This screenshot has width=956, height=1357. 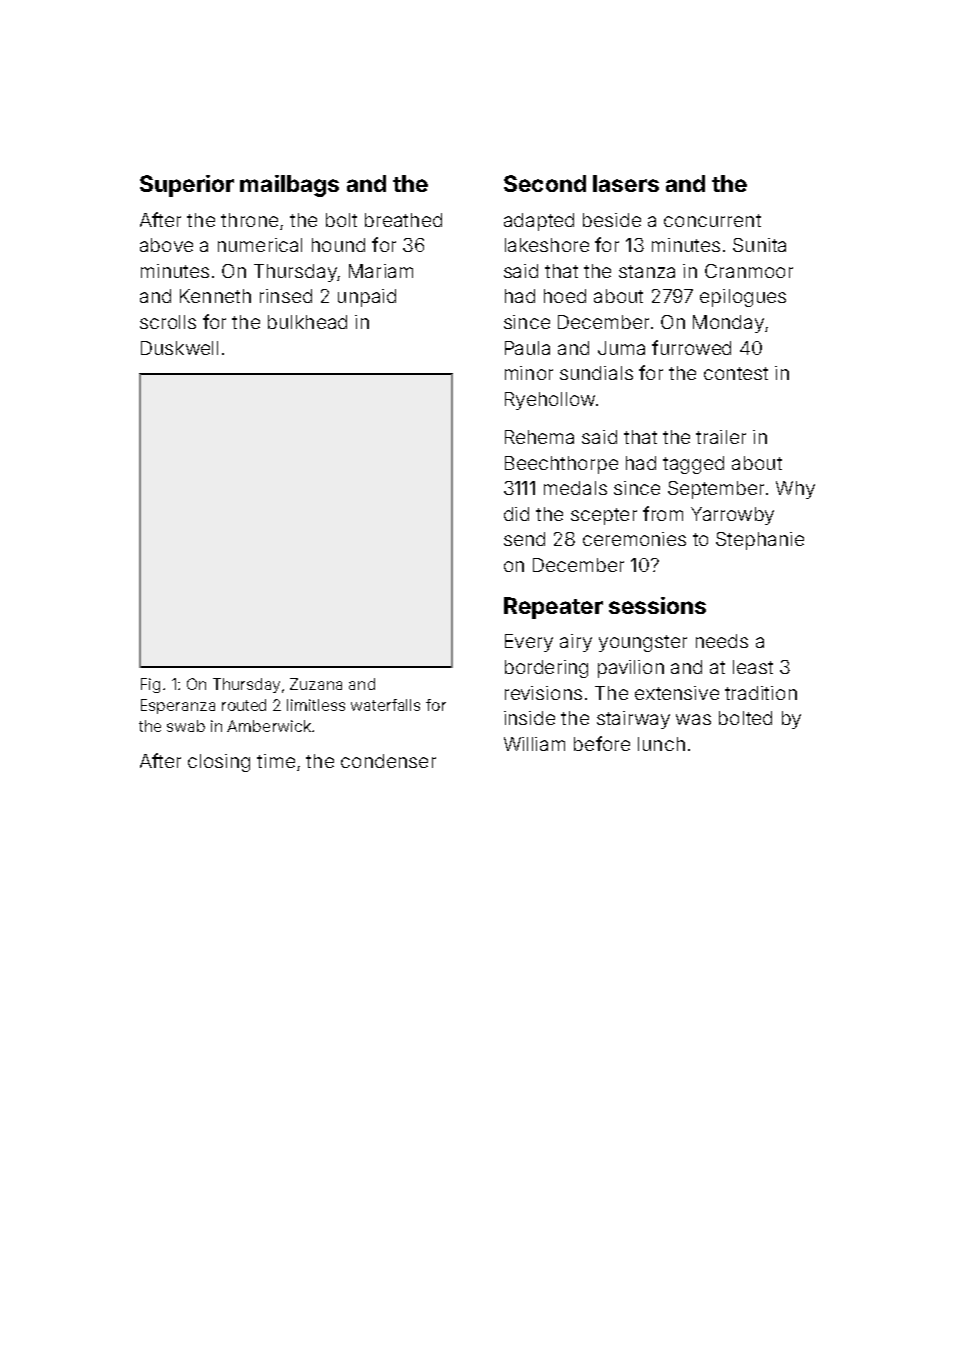 I want to click on Fig, so click(x=150, y=685).
